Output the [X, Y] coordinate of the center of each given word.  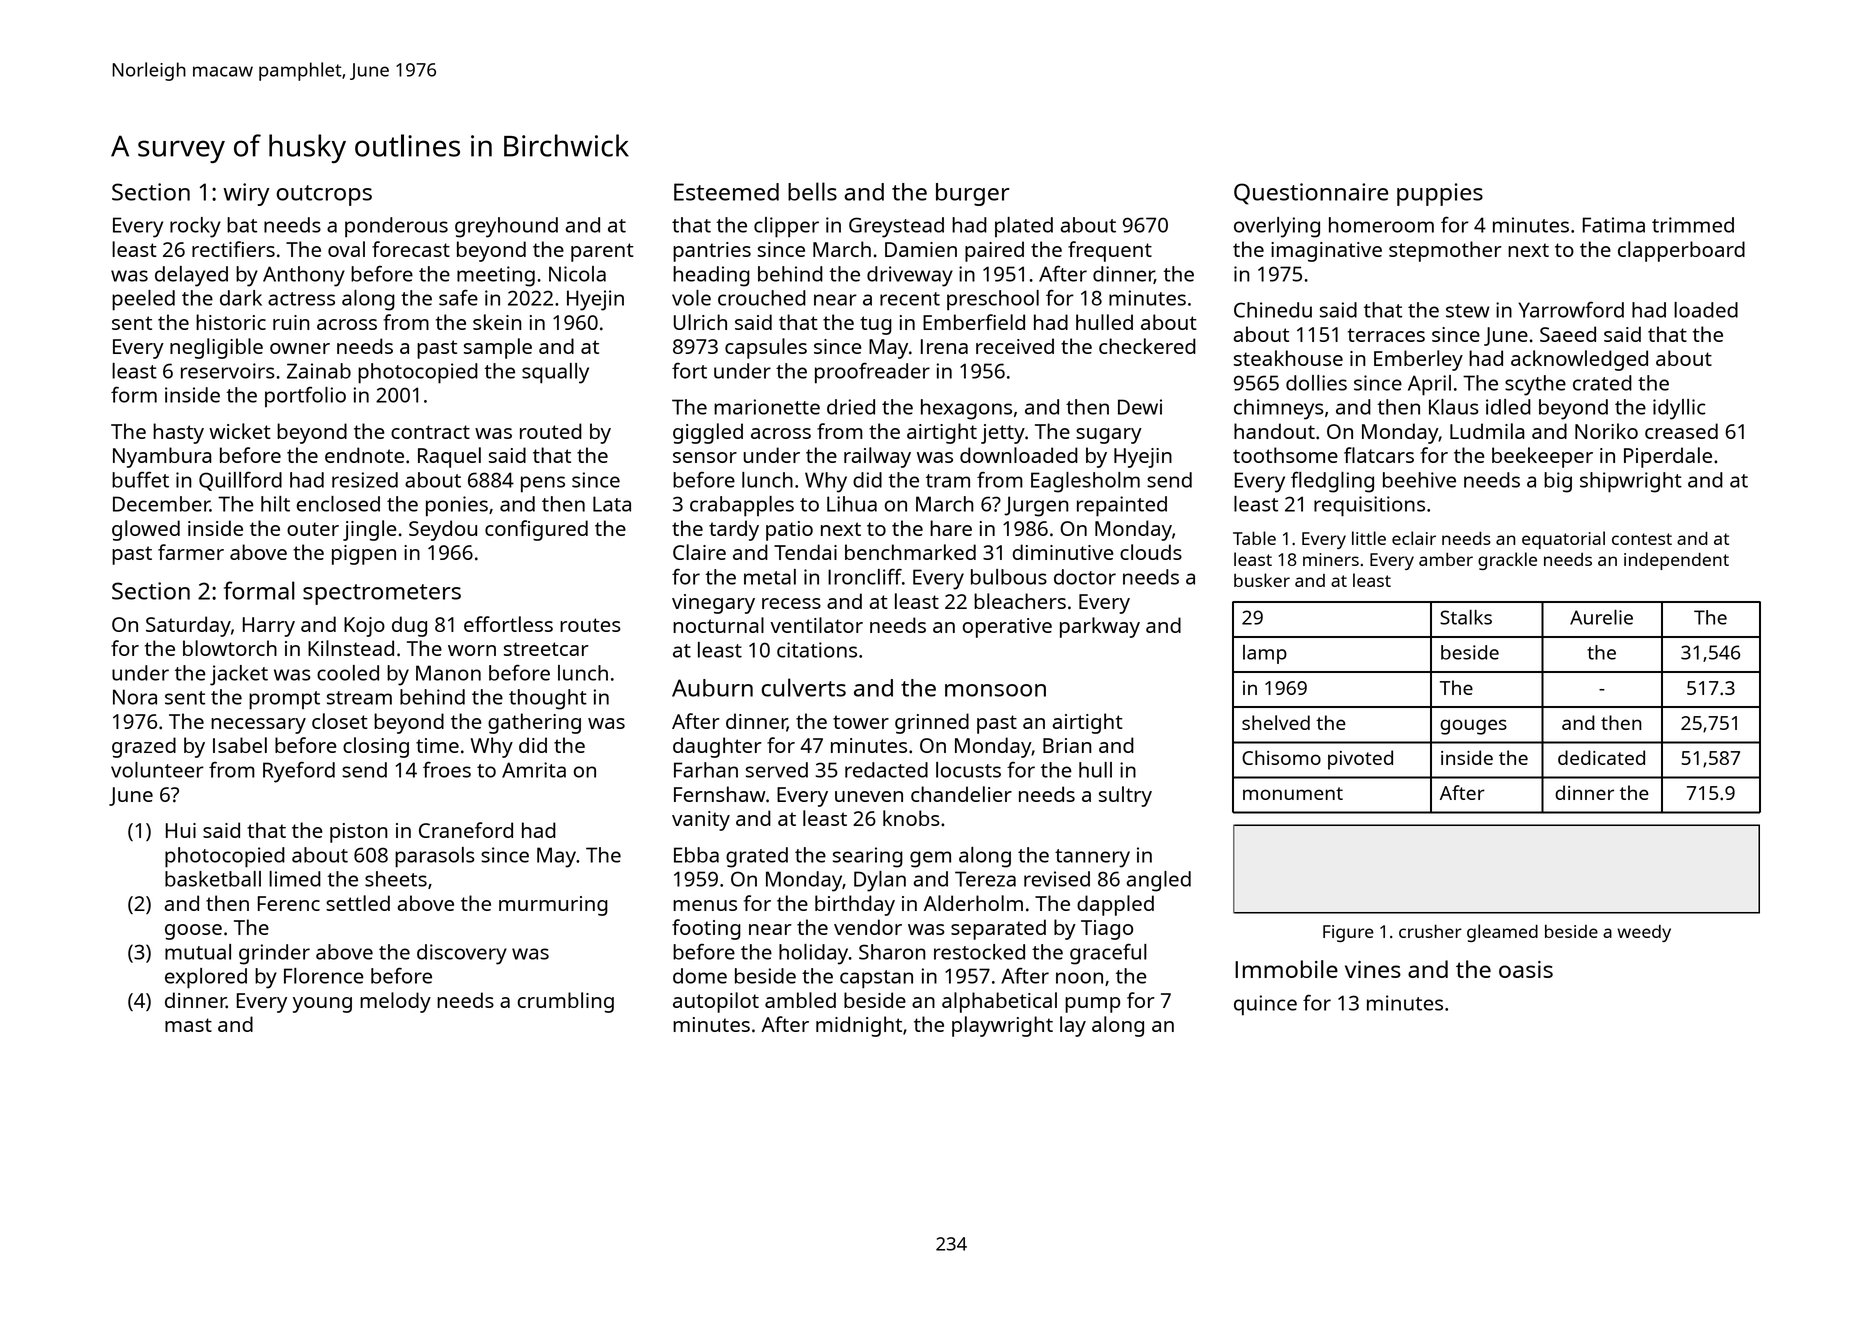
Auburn [712, 688]
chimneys [1279, 409]
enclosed [338, 504]
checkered [1147, 346]
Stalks [1466, 617]
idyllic [1679, 409]
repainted [1122, 506]
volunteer [157, 770]
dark [241, 298]
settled [358, 903]
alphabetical [999, 1002]
